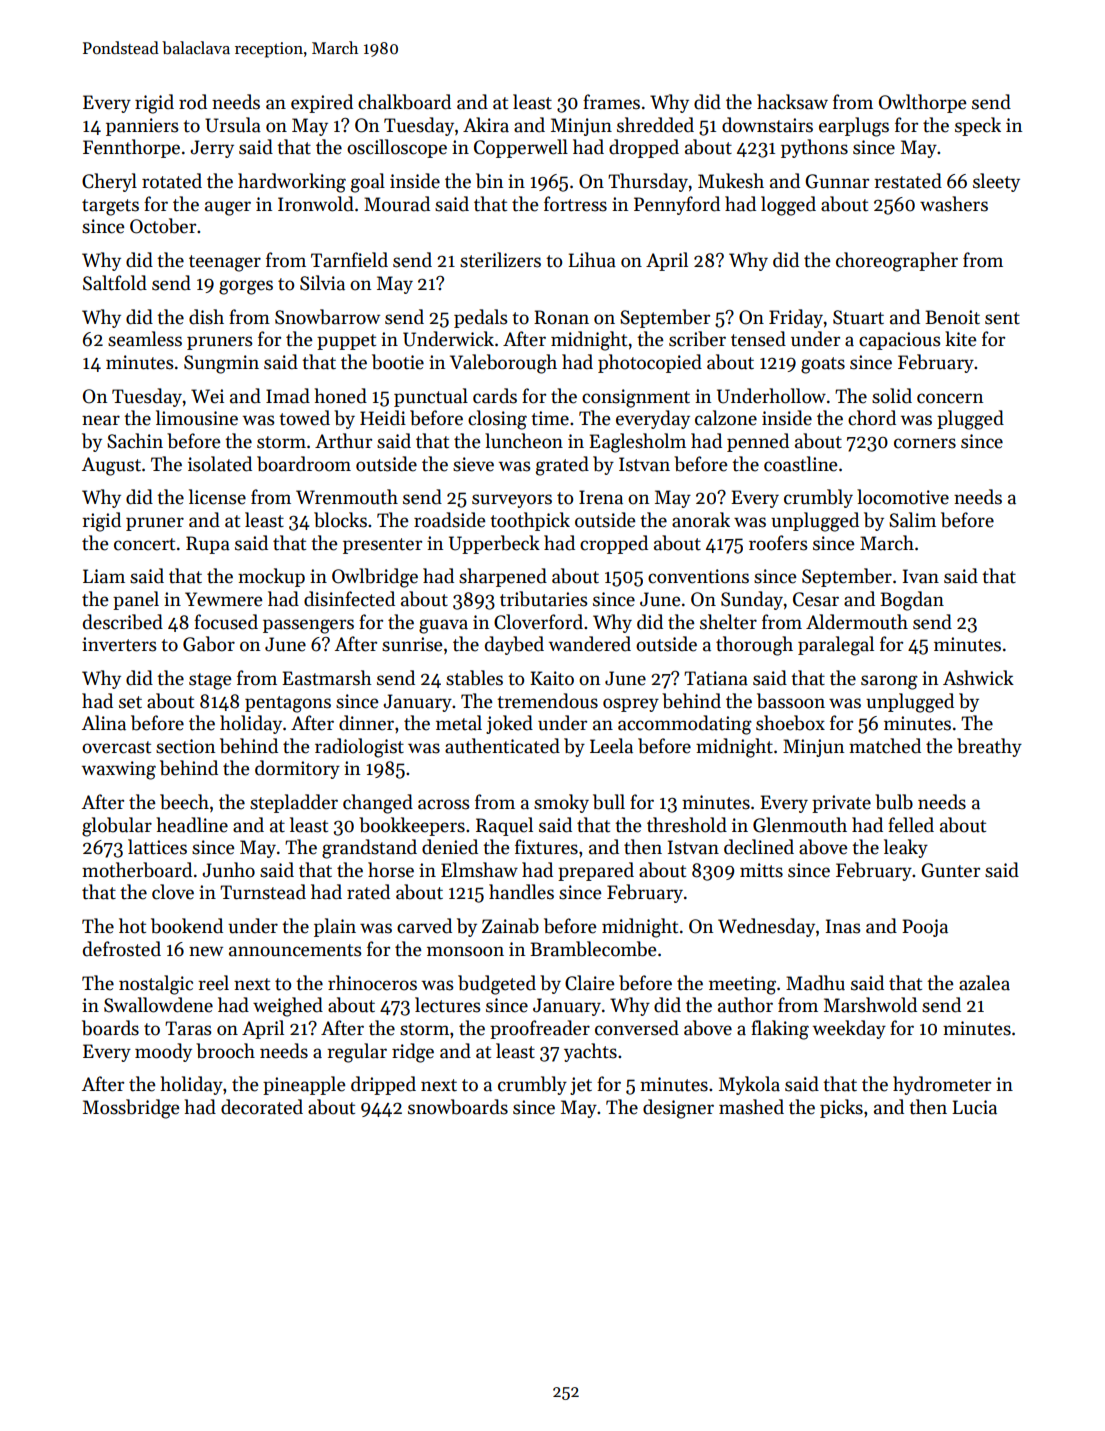  What do you see at coordinates (923, 103) in the image?
I see `Owlthorpe` at bounding box center [923, 103].
